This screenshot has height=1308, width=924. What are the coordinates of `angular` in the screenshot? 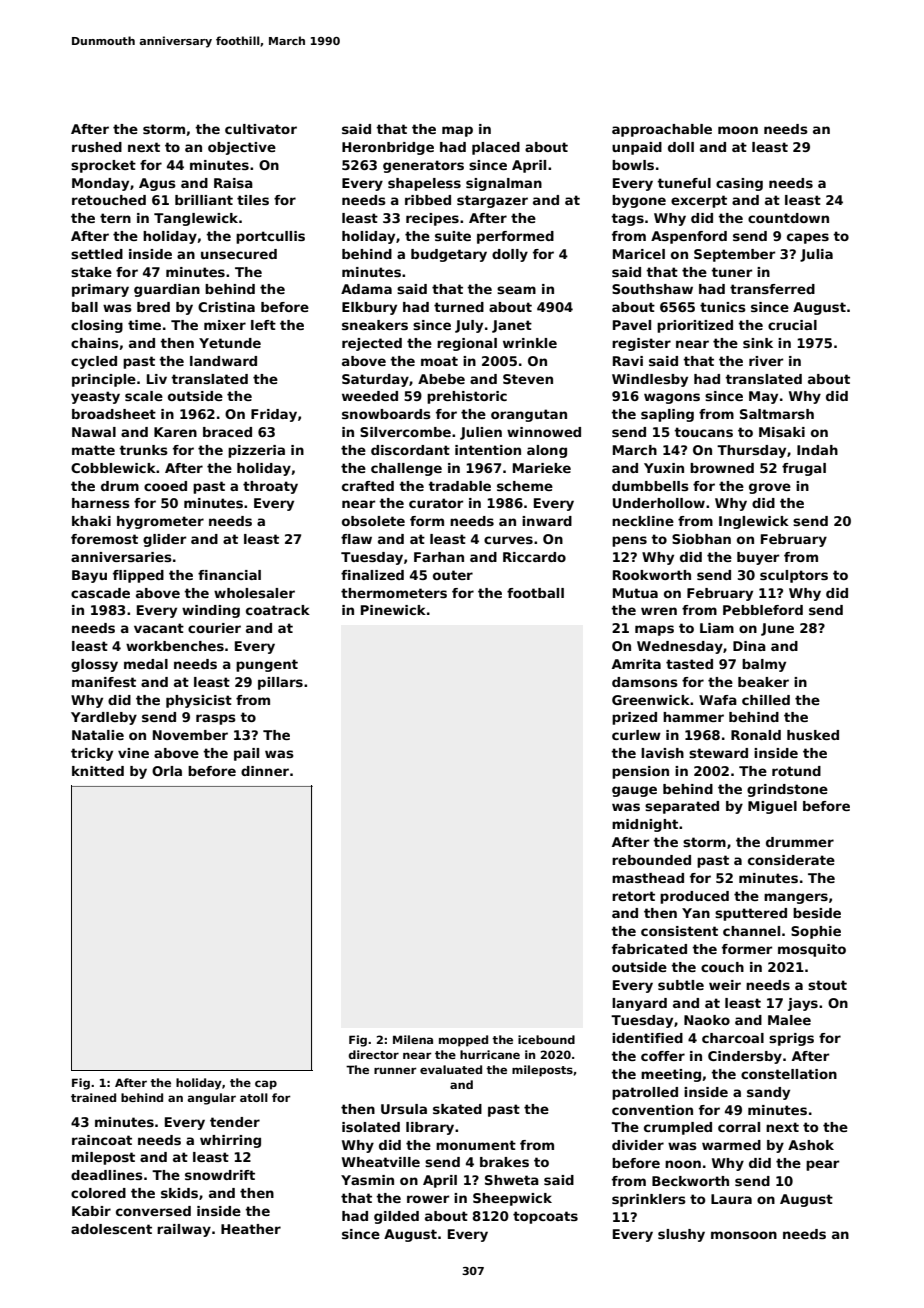 It's located at (212, 1099).
